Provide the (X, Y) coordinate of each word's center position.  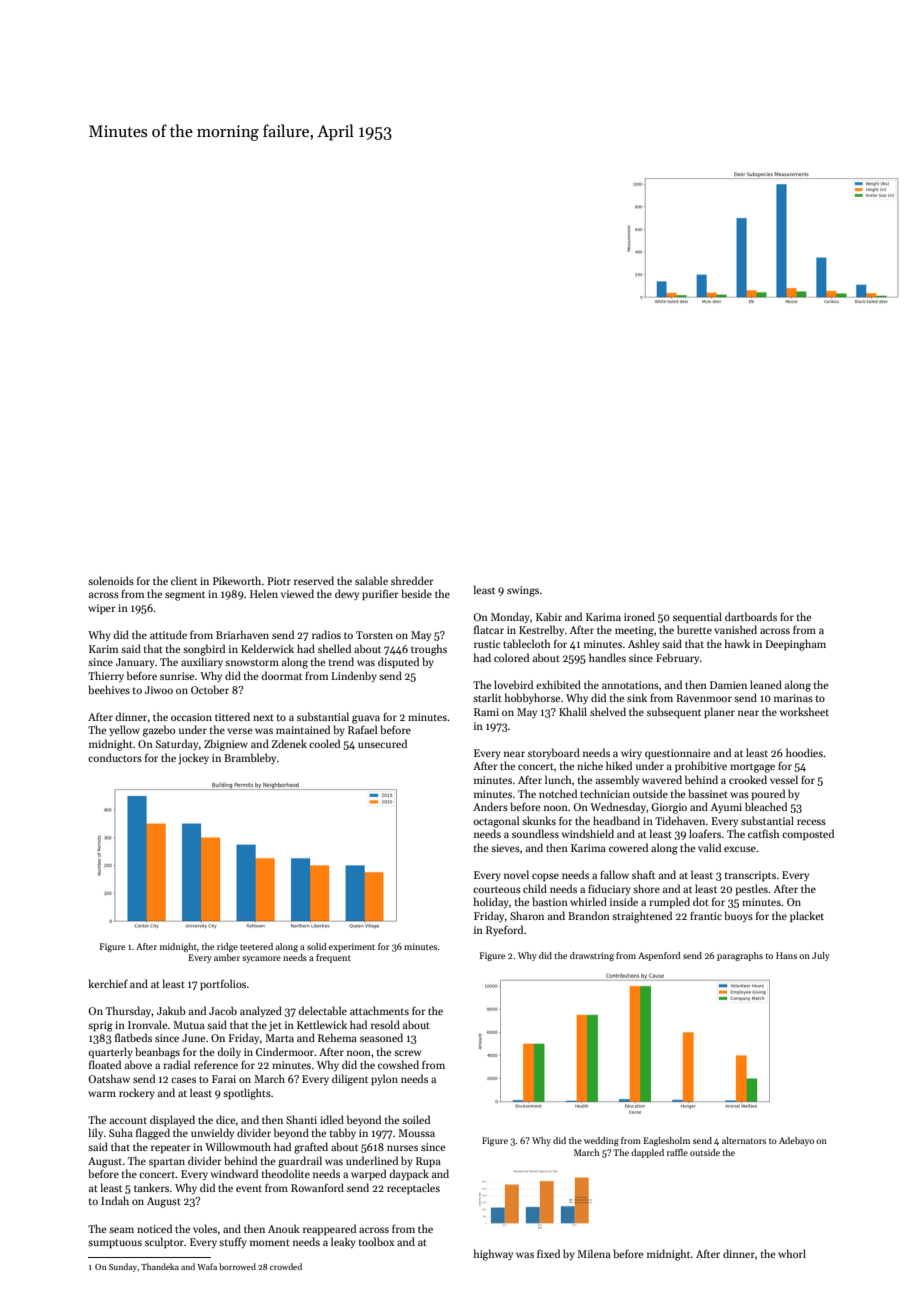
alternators (744, 1140)
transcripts (750, 876)
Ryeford (504, 930)
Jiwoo (159, 690)
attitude (168, 634)
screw (407, 1053)
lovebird (513, 684)
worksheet (804, 711)
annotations (630, 685)
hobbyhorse (532, 698)
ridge (227, 947)
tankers (151, 1187)
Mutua (189, 1025)
